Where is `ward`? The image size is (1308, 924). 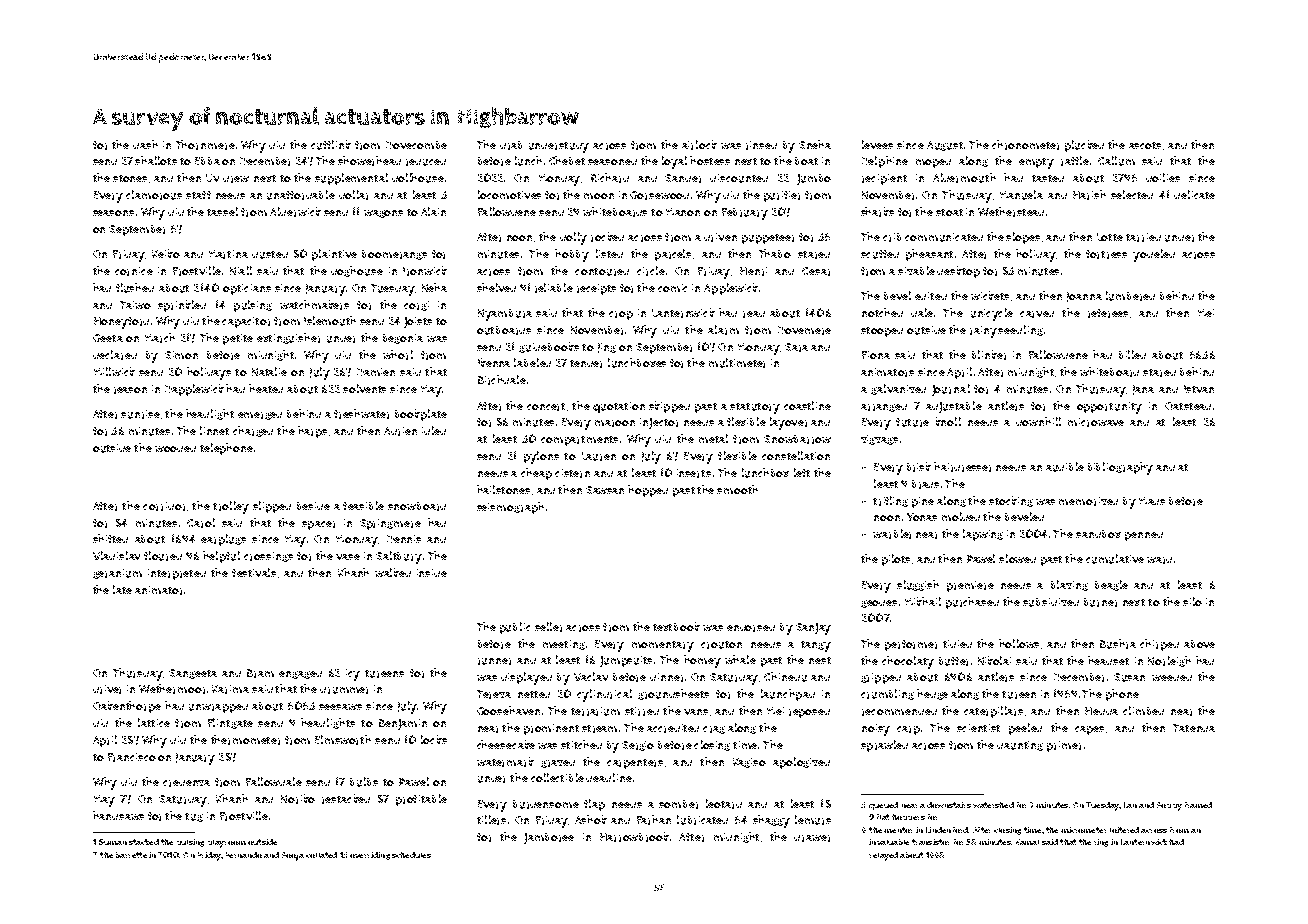
ward is located at coordinates (1159, 560).
